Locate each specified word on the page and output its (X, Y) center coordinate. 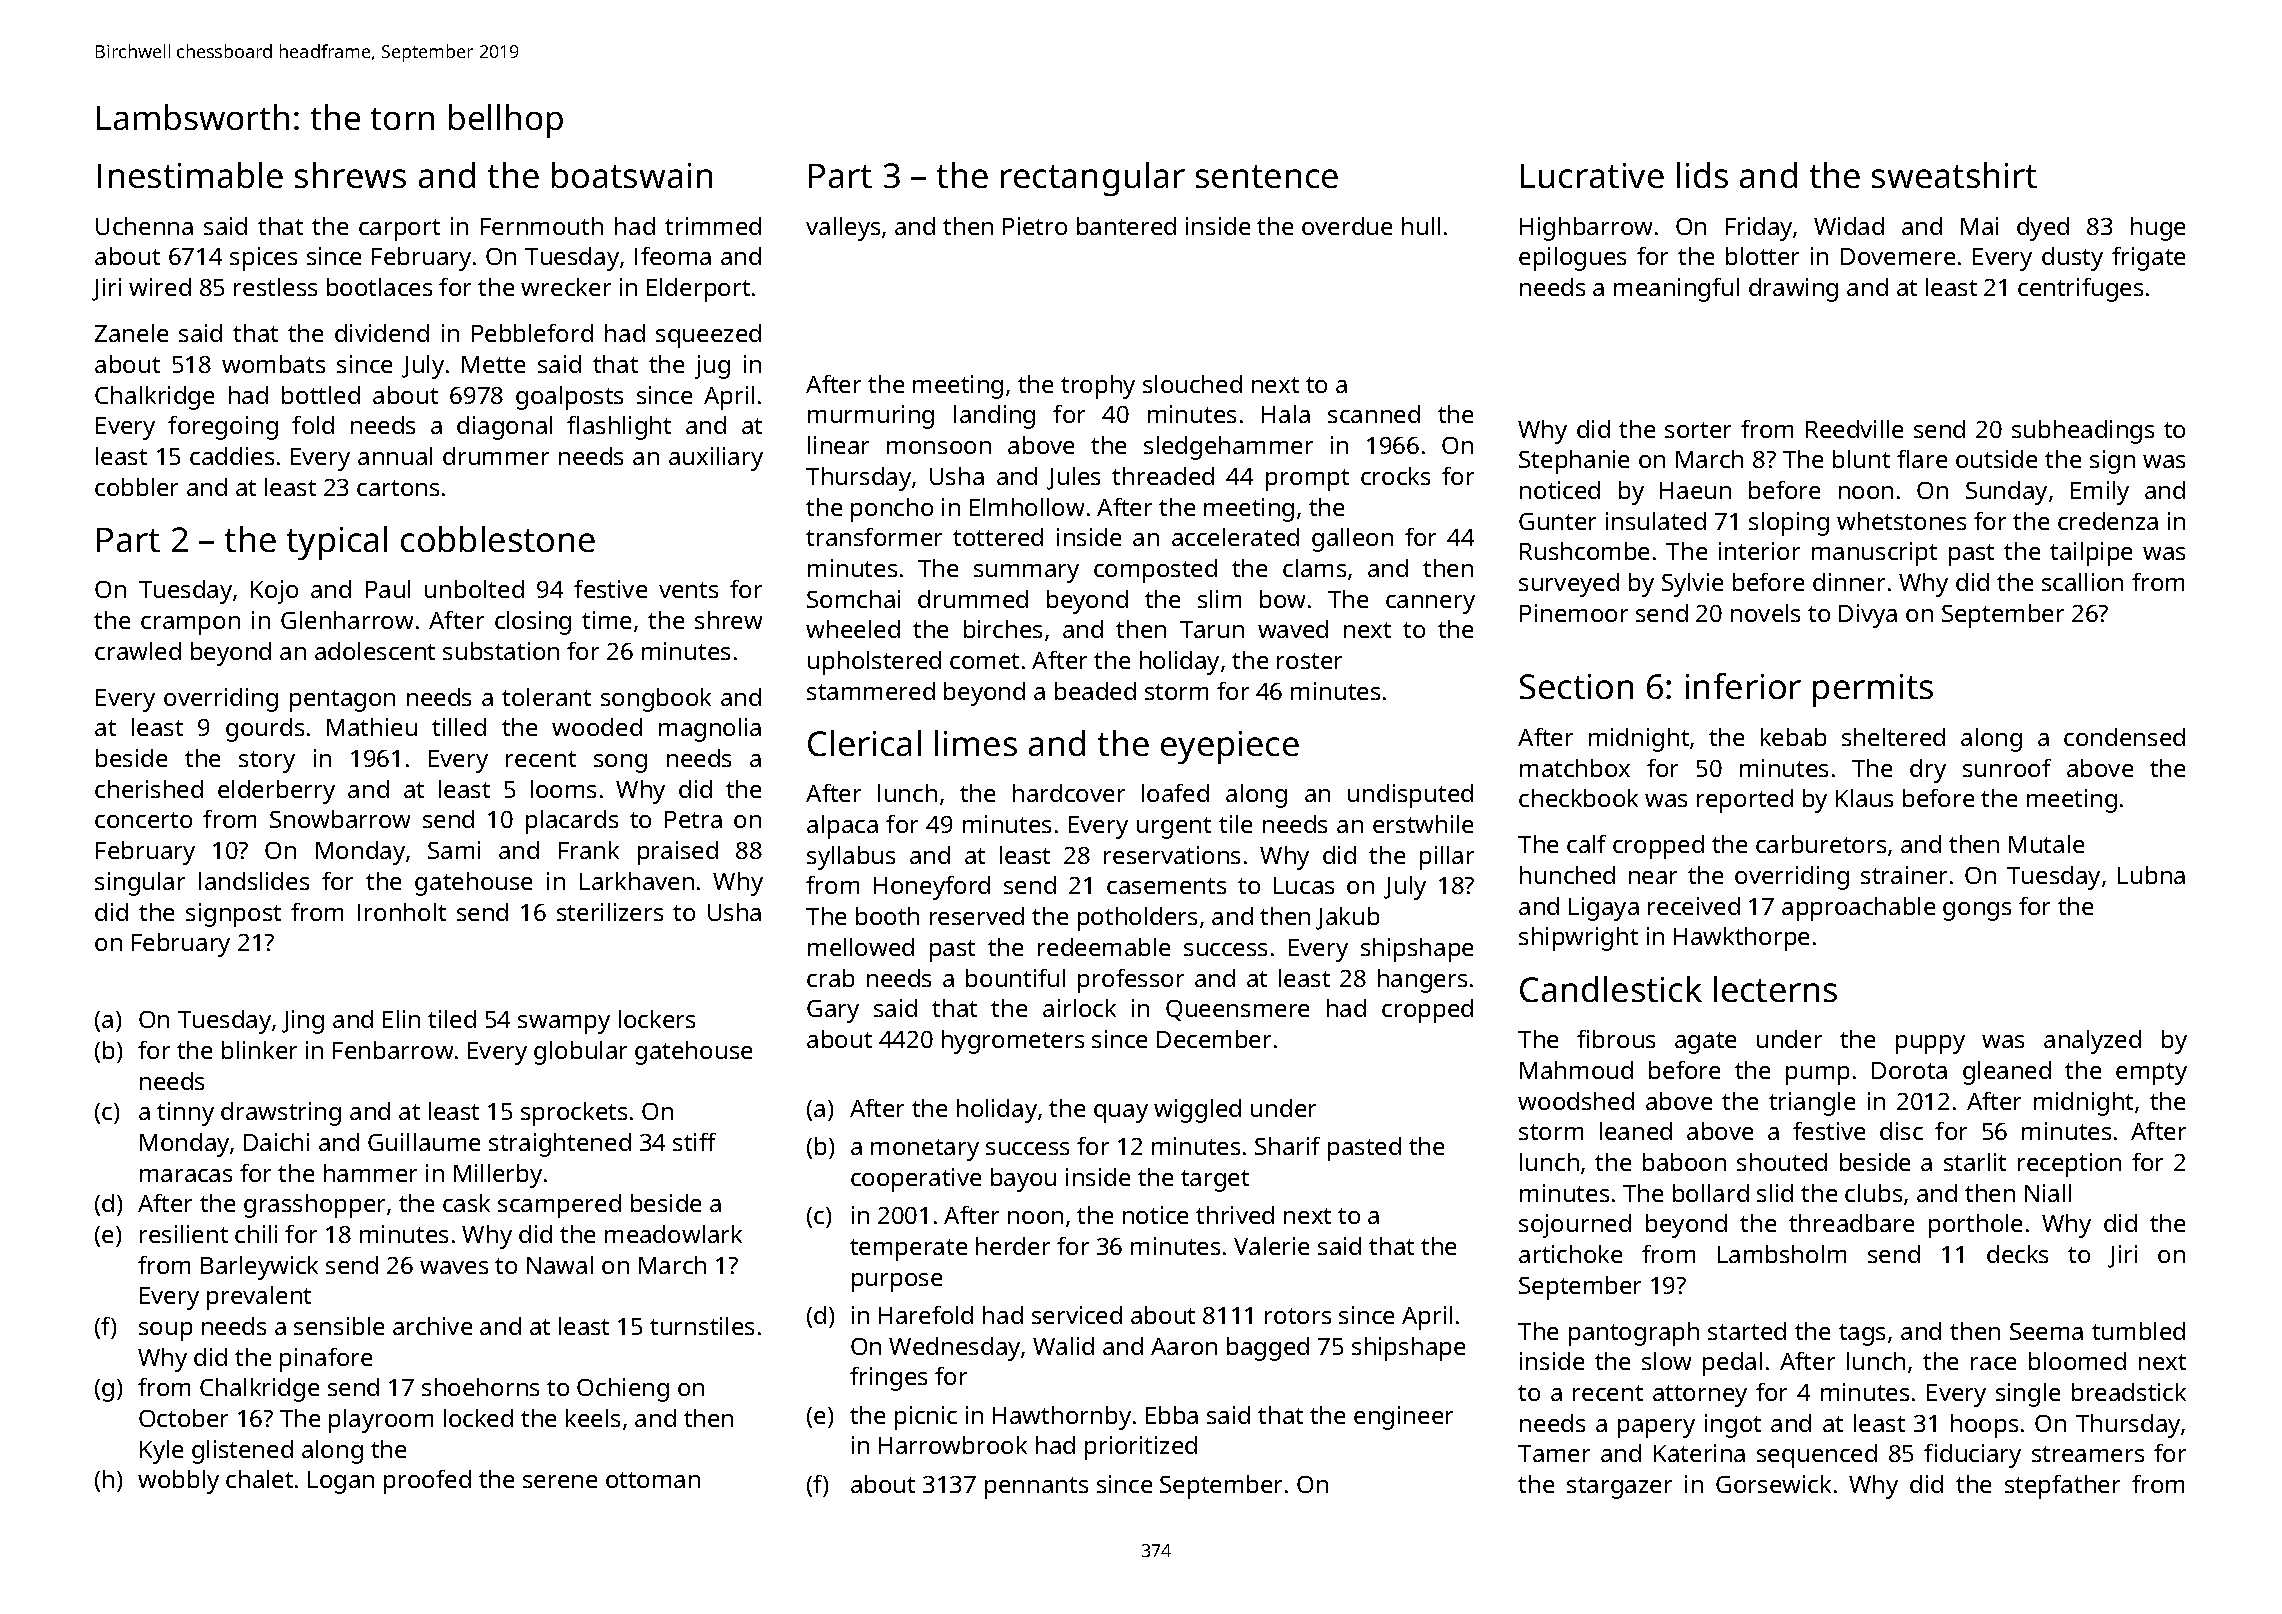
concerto (143, 820)
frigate (2148, 259)
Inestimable (190, 175)
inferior (1743, 686)
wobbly (178, 1482)
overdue (1347, 226)
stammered (871, 691)
